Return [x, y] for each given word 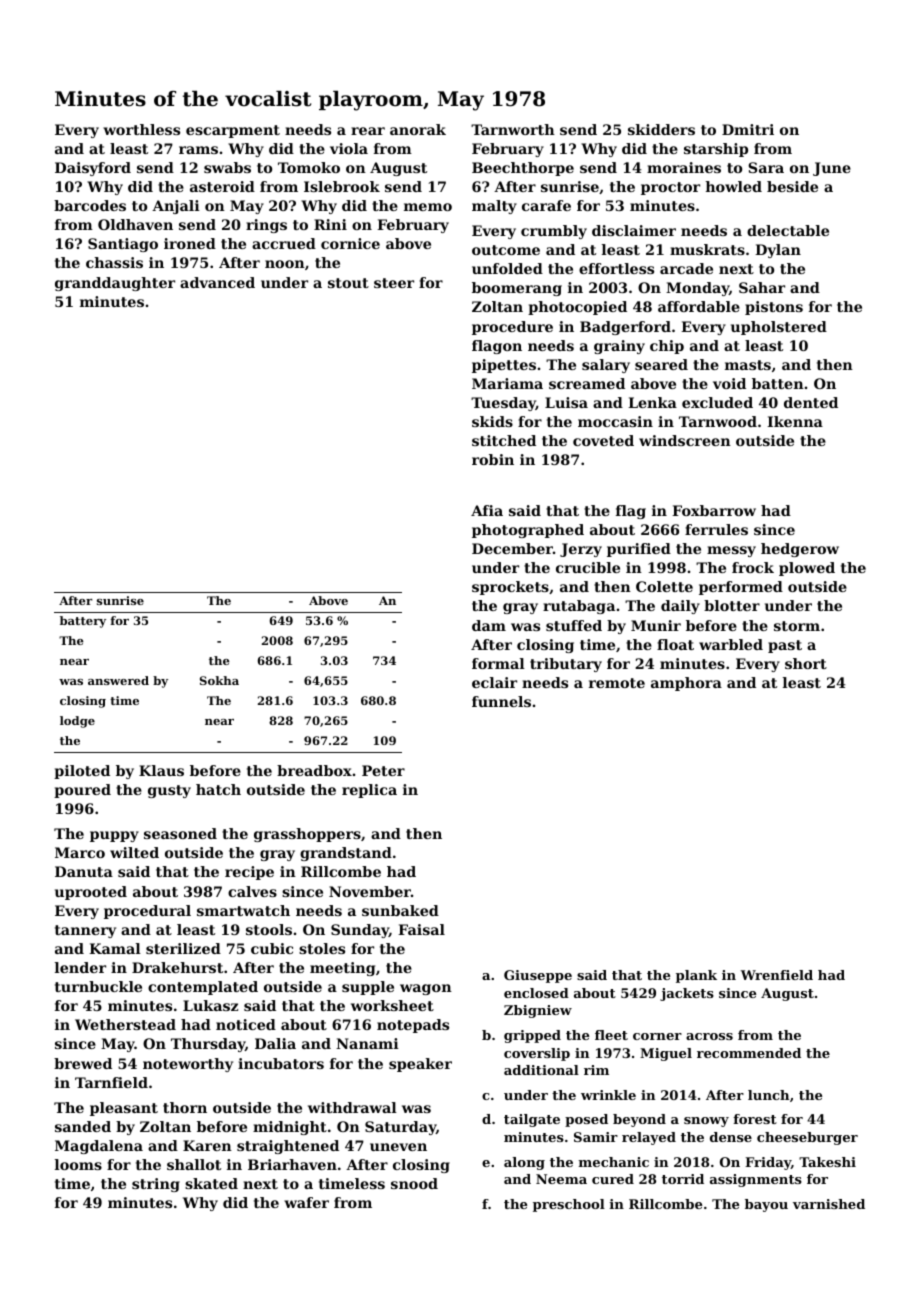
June [832, 169]
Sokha [219, 680]
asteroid [222, 186]
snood [414, 1183]
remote [617, 683]
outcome [506, 250]
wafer [306, 1202]
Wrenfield [777, 975]
